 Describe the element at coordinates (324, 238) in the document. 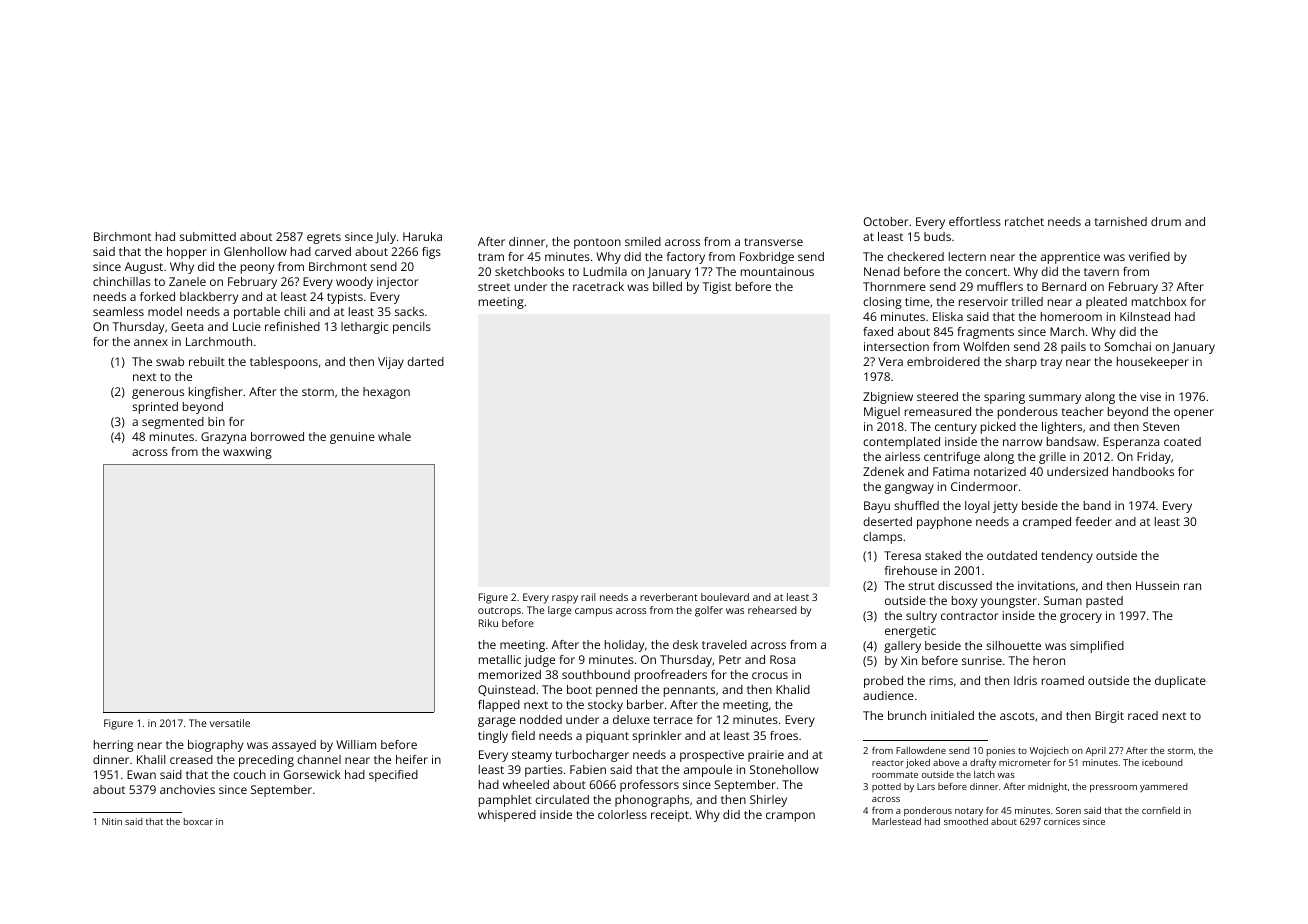

I see `egrets` at that location.
